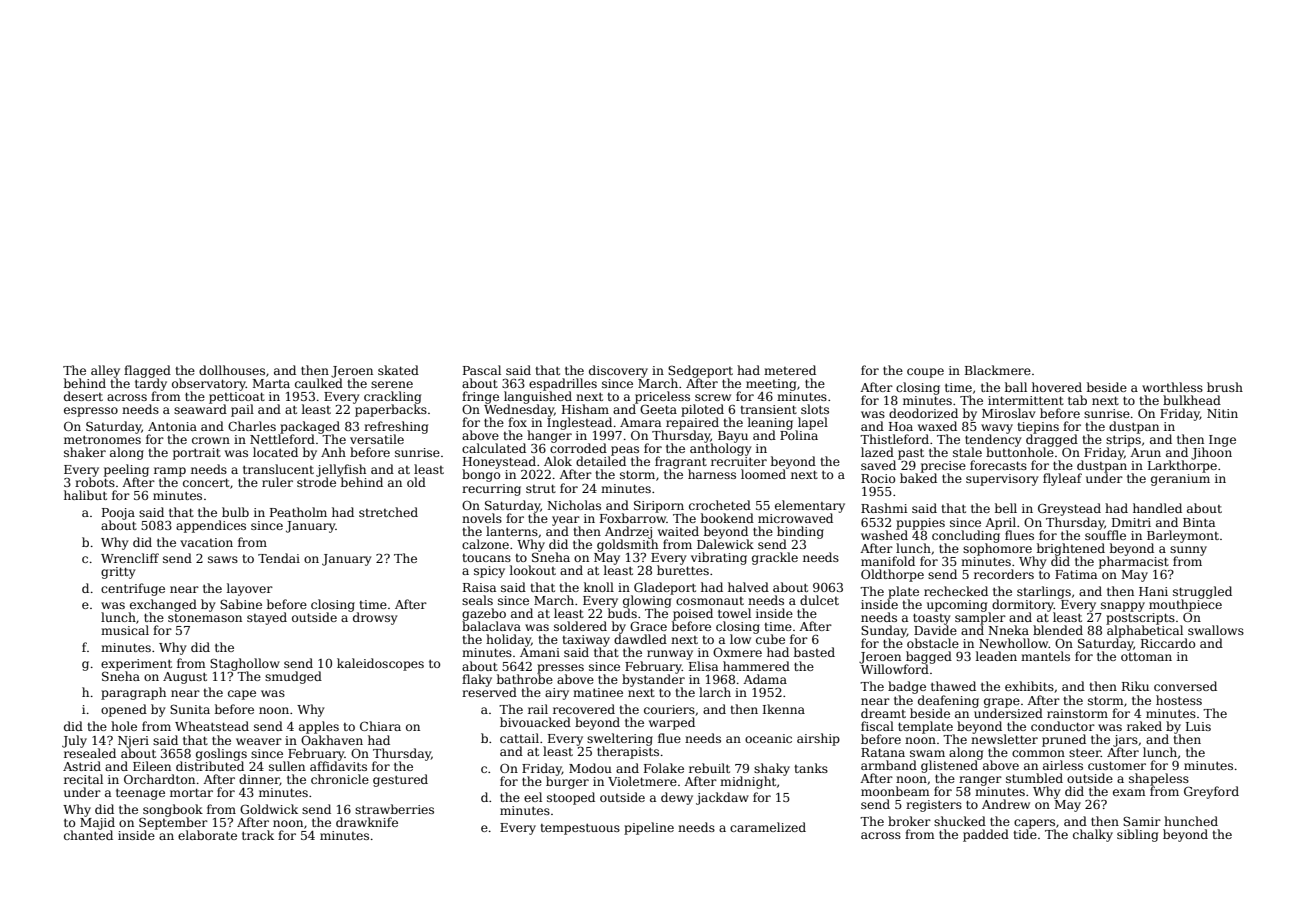 The width and height of the screenshot is (1308, 924). Describe the element at coordinates (700, 371) in the screenshot. I see `Sedgeport` at that location.
